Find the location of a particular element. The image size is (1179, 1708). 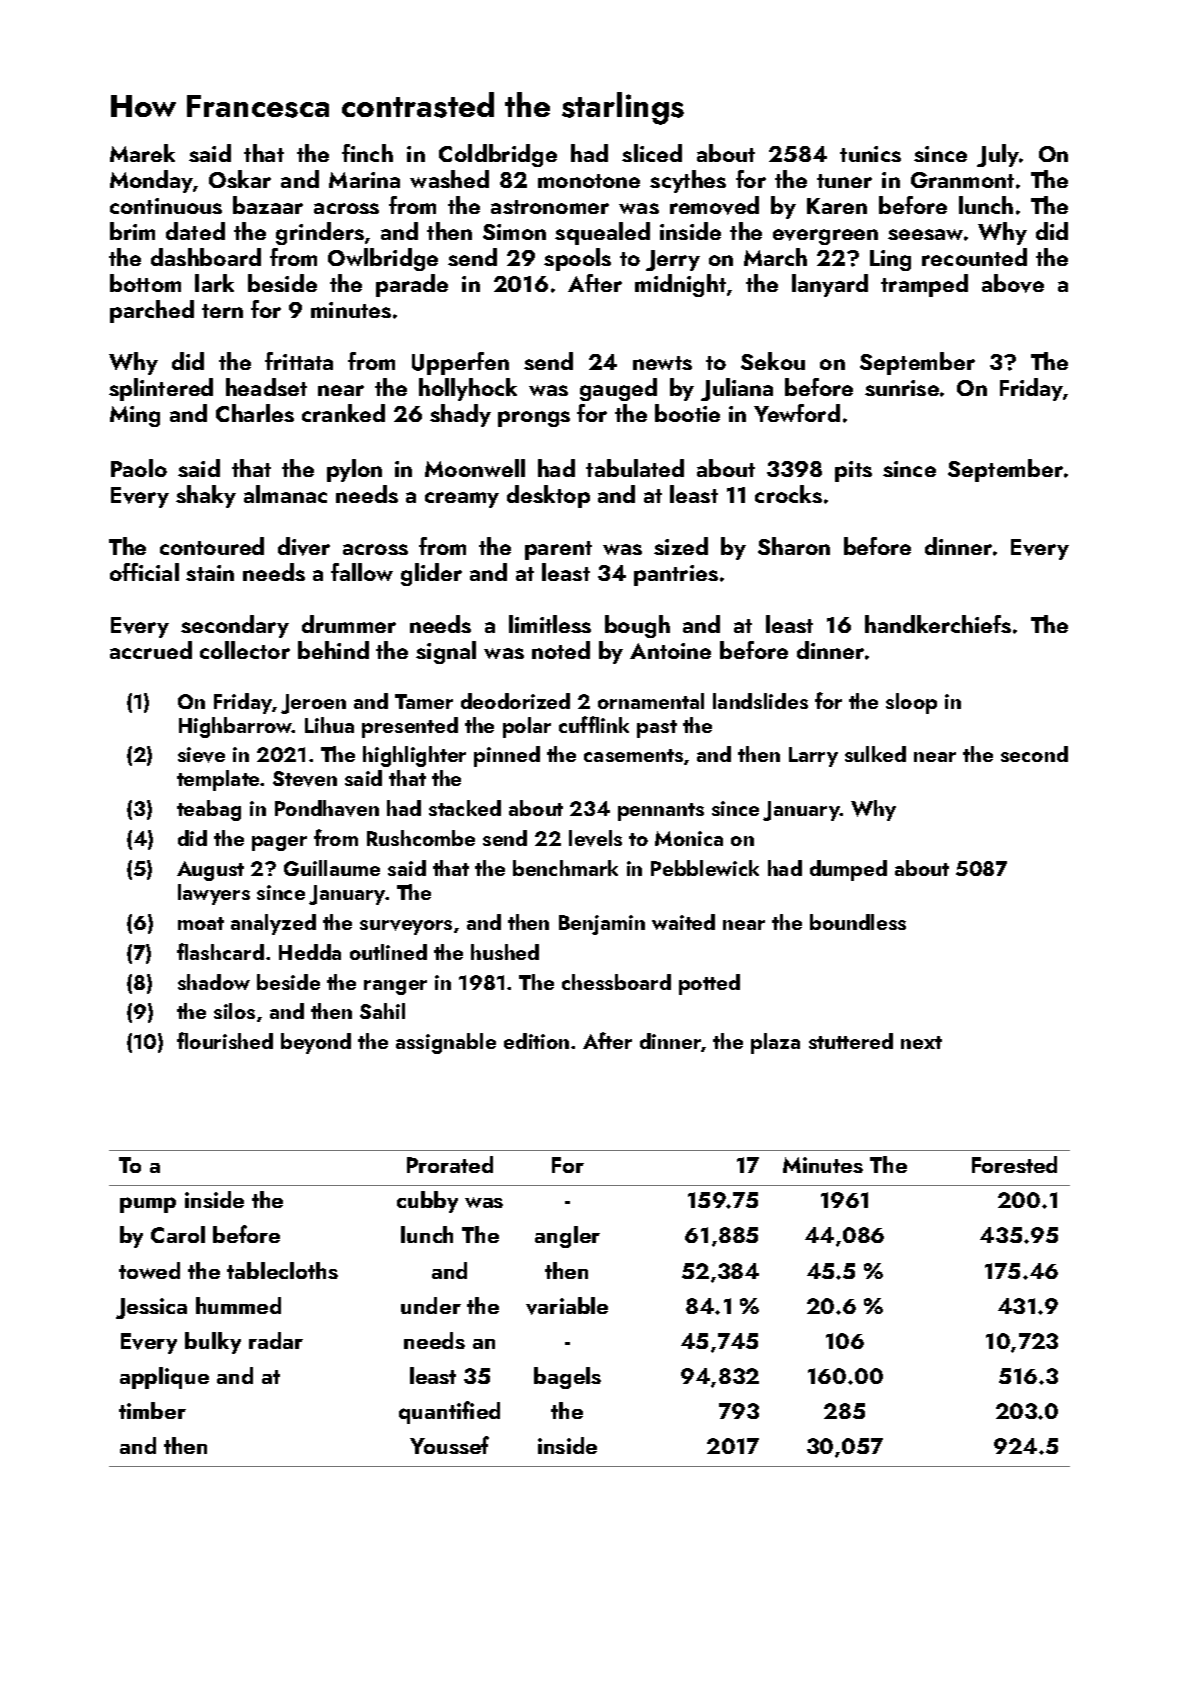

squealed is located at coordinates (602, 233).
